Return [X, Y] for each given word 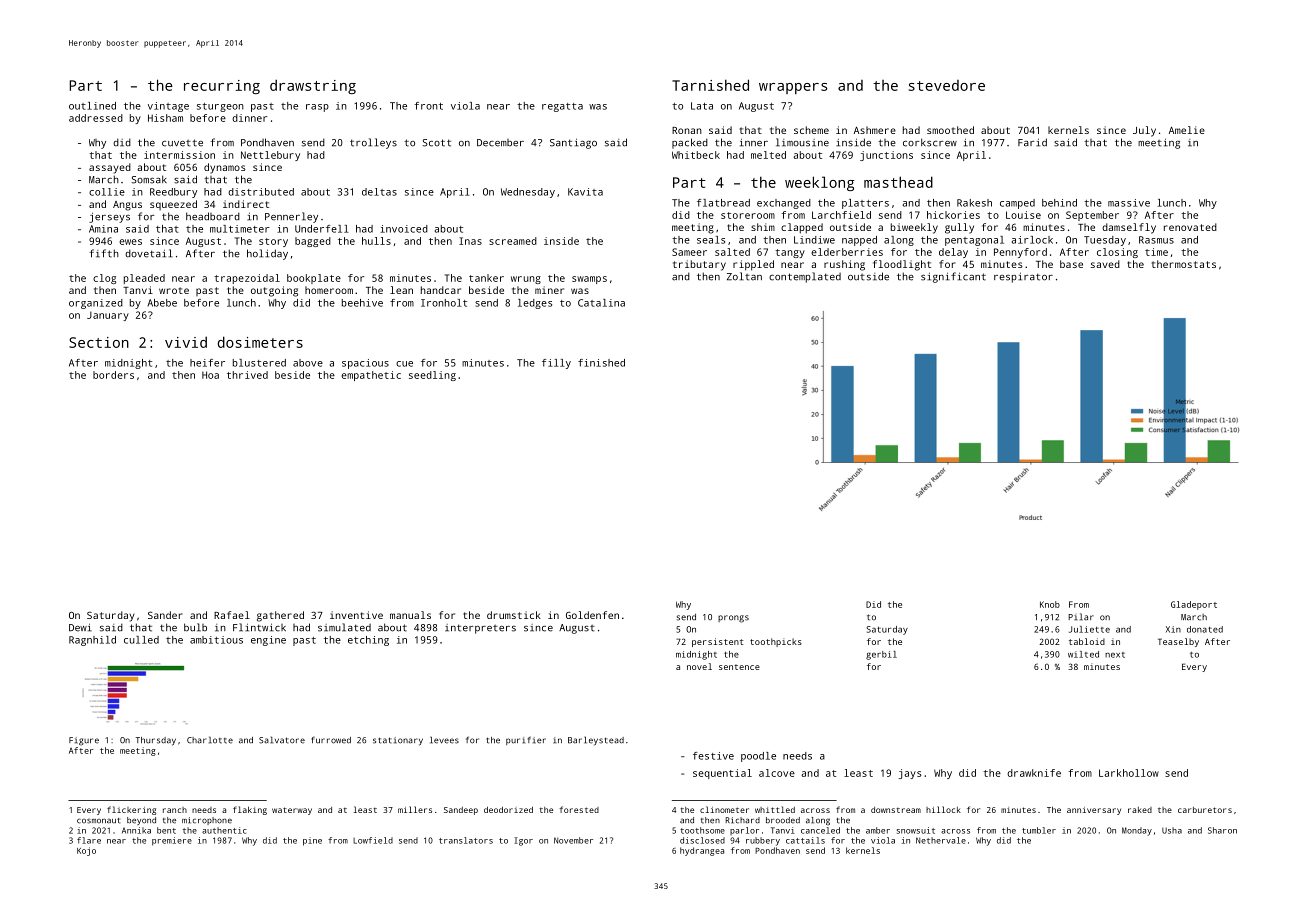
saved [1105, 264]
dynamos [225, 168]
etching [368, 641]
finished [601, 363]
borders [113, 375]
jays [910, 774]
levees [444, 740]
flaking [250, 810]
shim [763, 227]
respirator [1023, 277]
